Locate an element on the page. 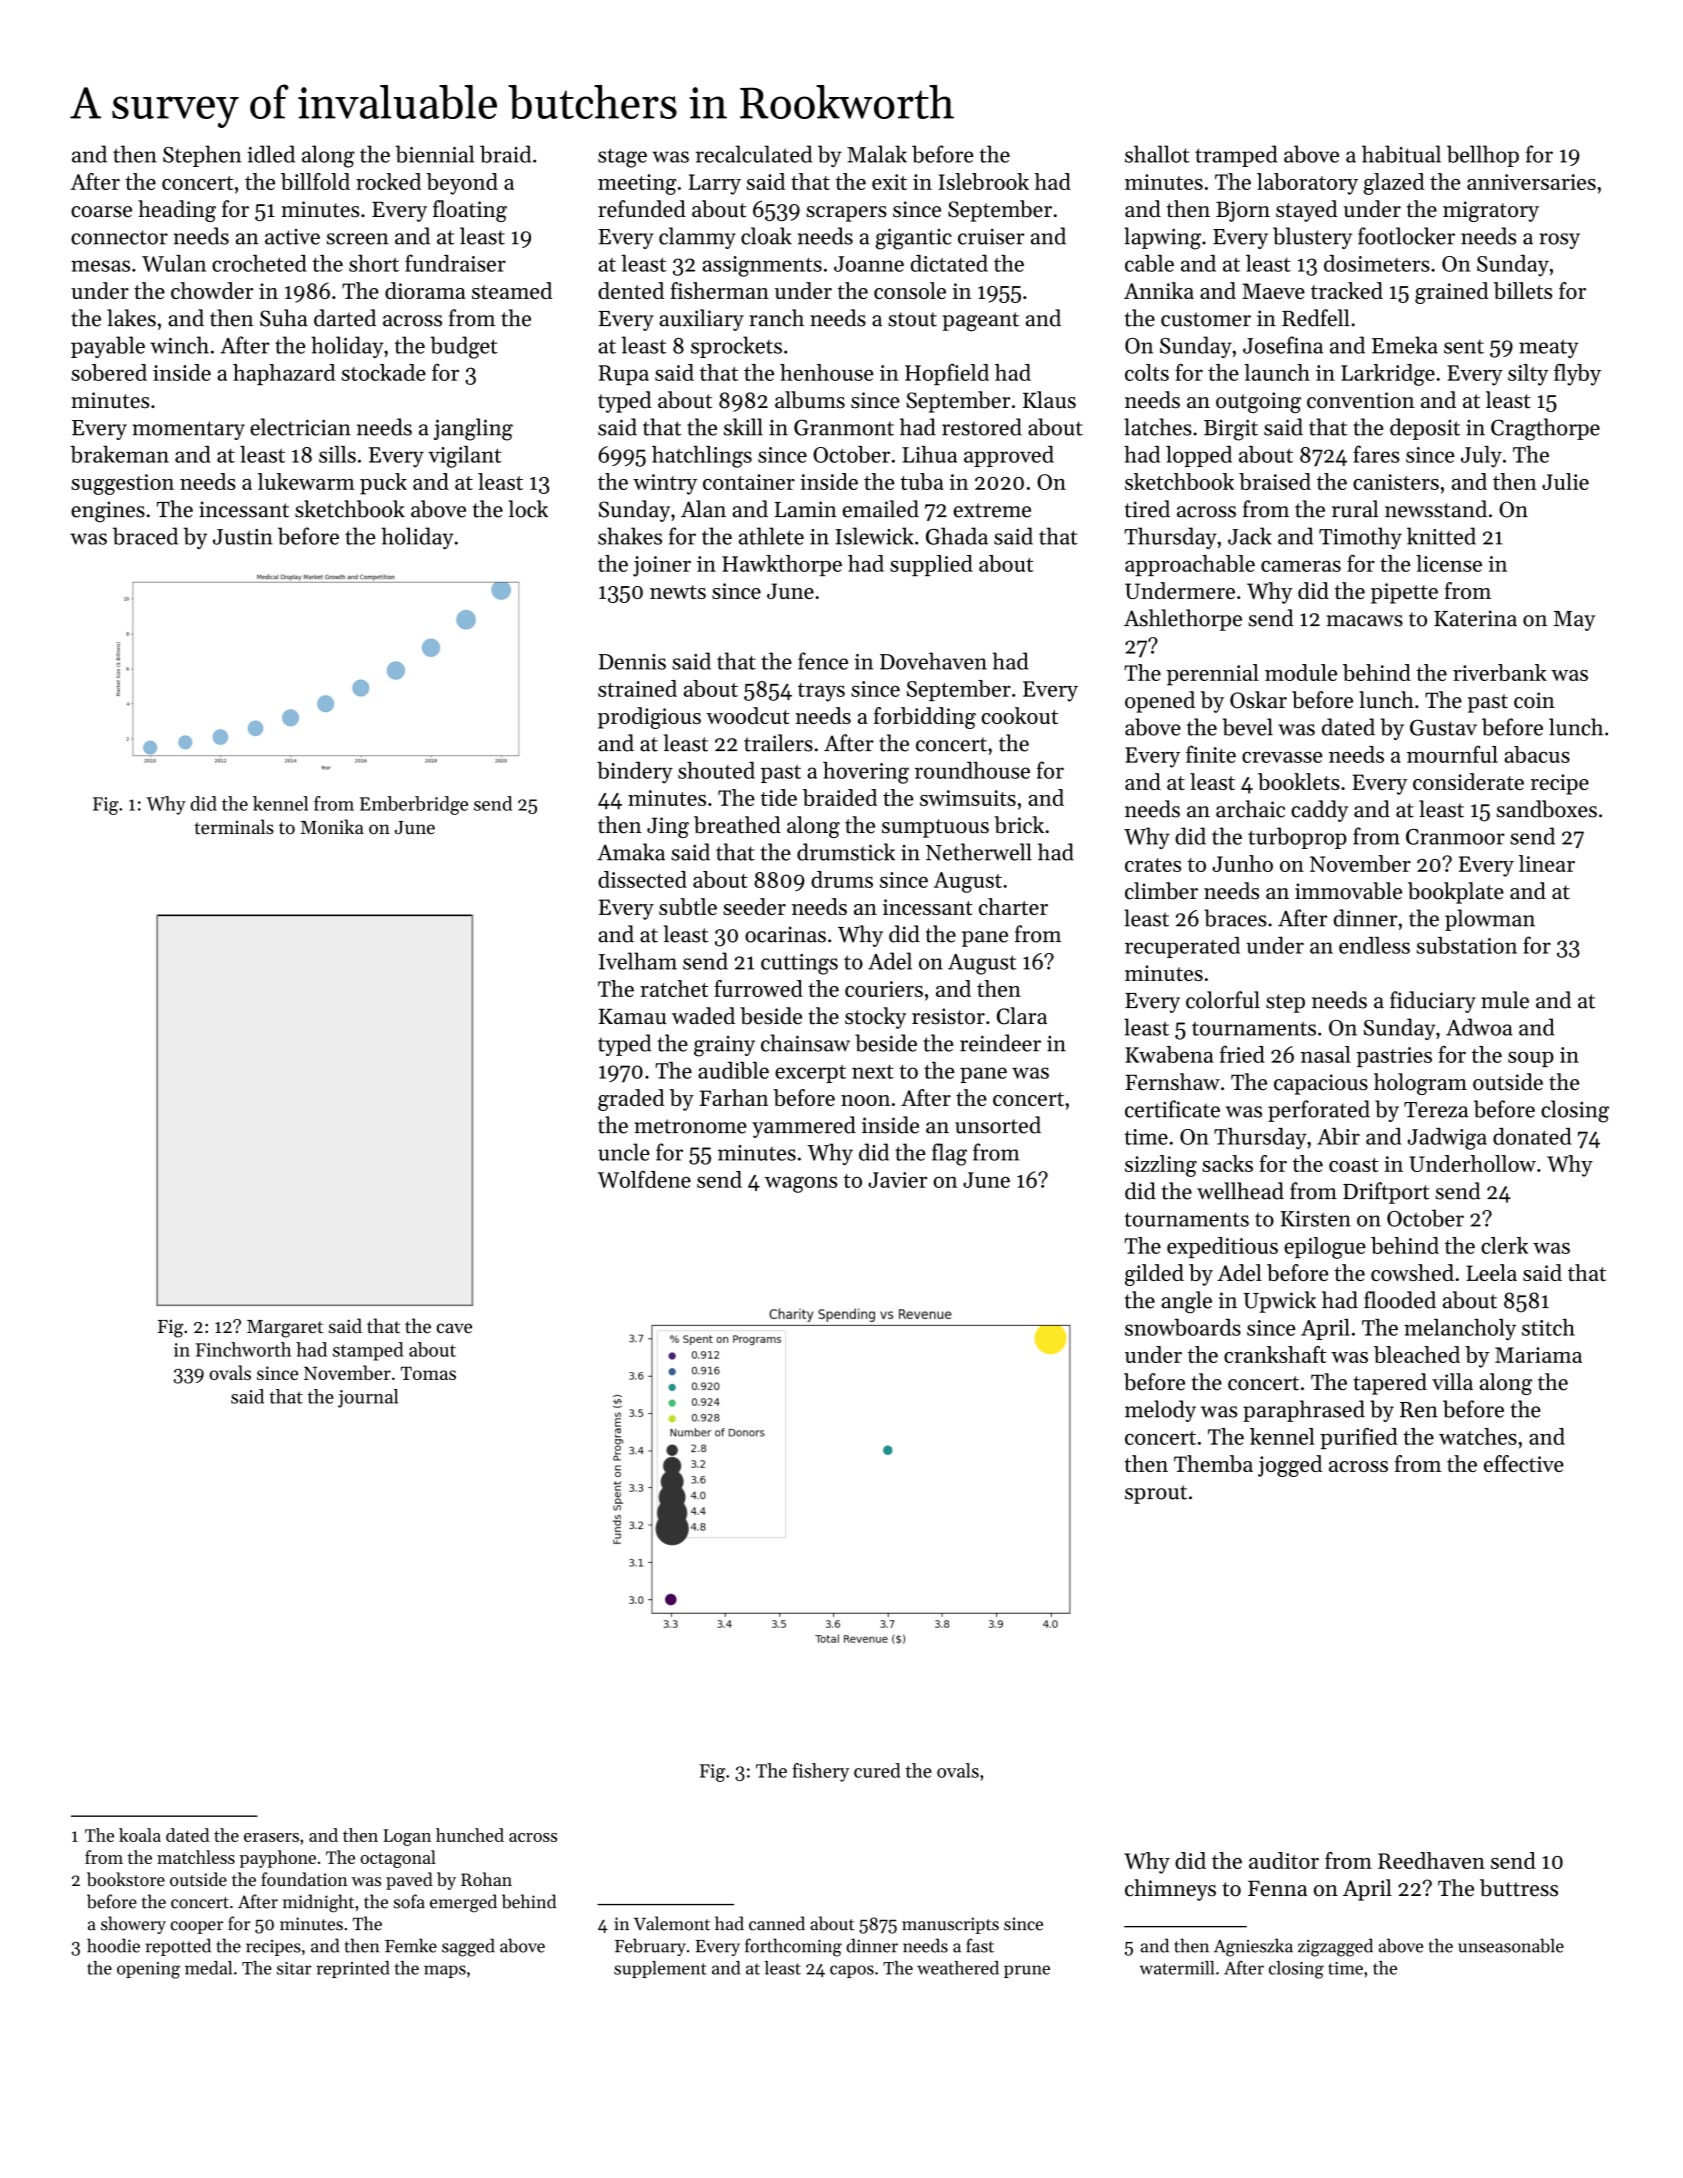 The image size is (1683, 2178). cured is located at coordinates (877, 1770).
